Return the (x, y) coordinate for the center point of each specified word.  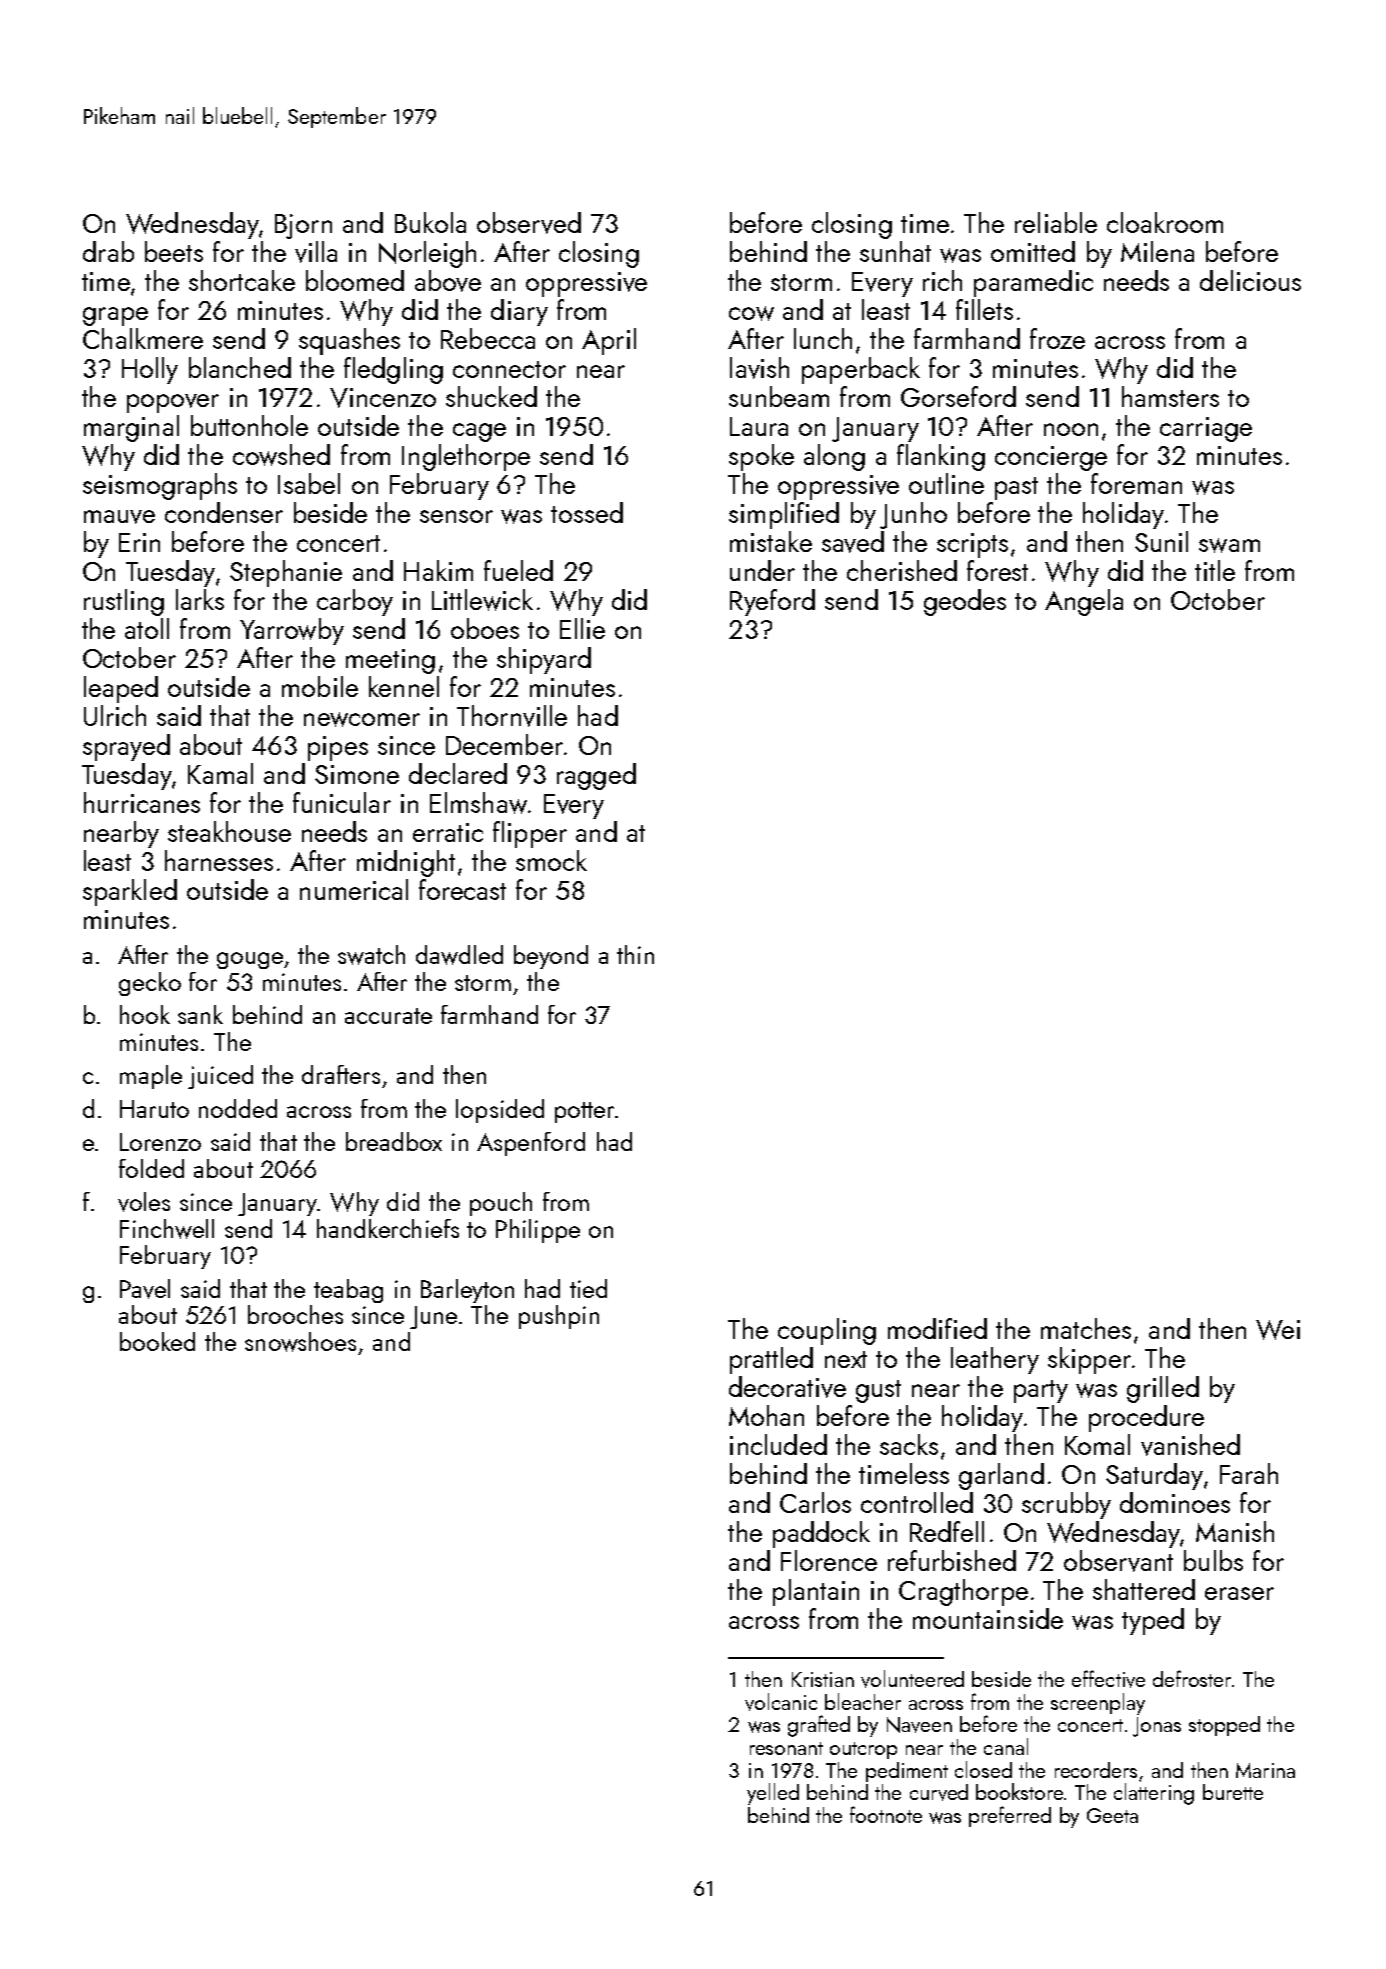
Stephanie (286, 573)
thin (635, 954)
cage (479, 432)
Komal (1097, 1444)
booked (157, 1341)
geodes (965, 602)
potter (584, 1112)
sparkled (130, 892)
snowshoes (300, 1342)
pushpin (559, 1317)
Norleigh (427, 254)
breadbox (394, 1141)
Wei (1278, 1330)
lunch (823, 338)
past (1016, 488)
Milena (1157, 251)
